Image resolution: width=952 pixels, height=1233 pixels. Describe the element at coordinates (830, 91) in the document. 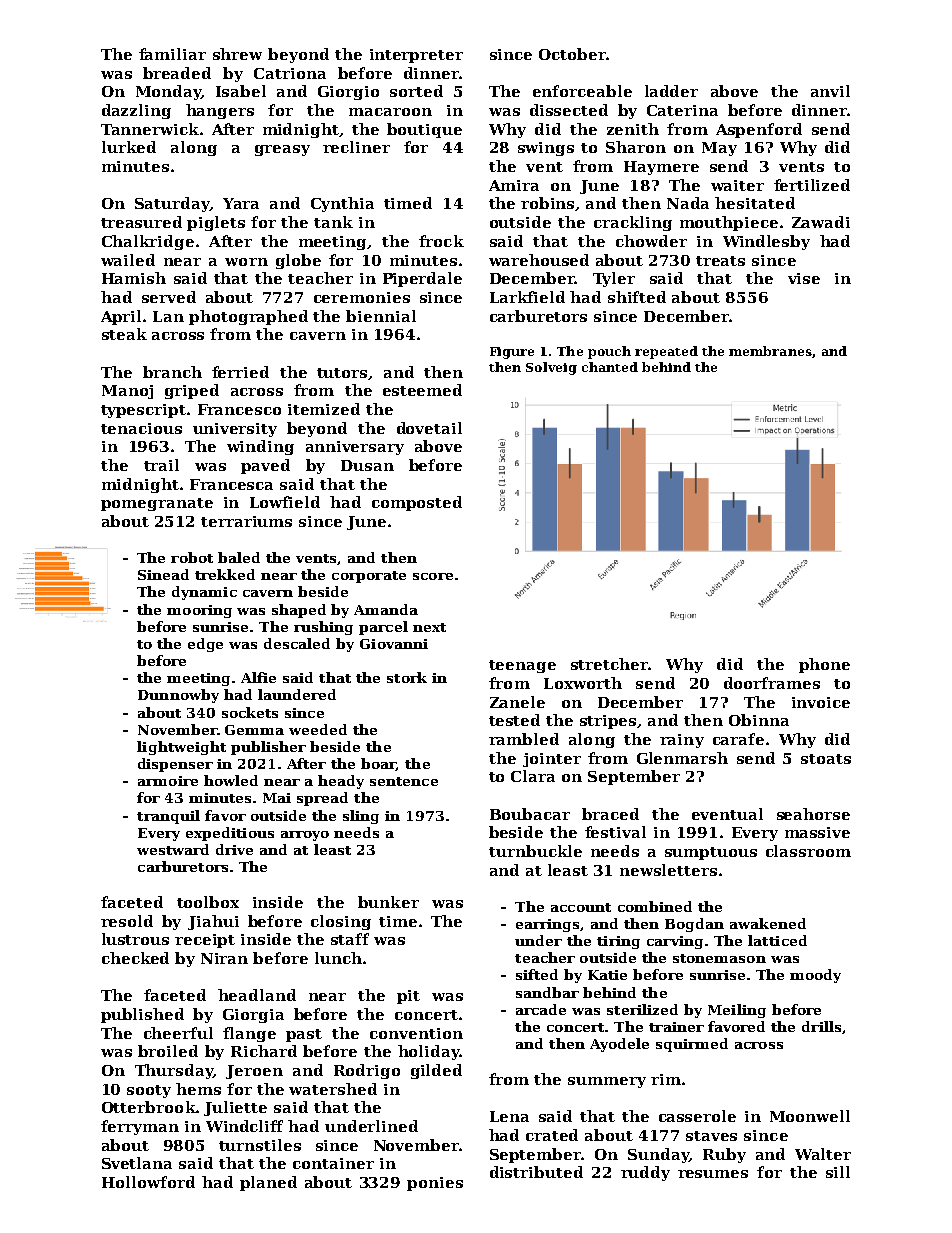

I see `anvil` at that location.
